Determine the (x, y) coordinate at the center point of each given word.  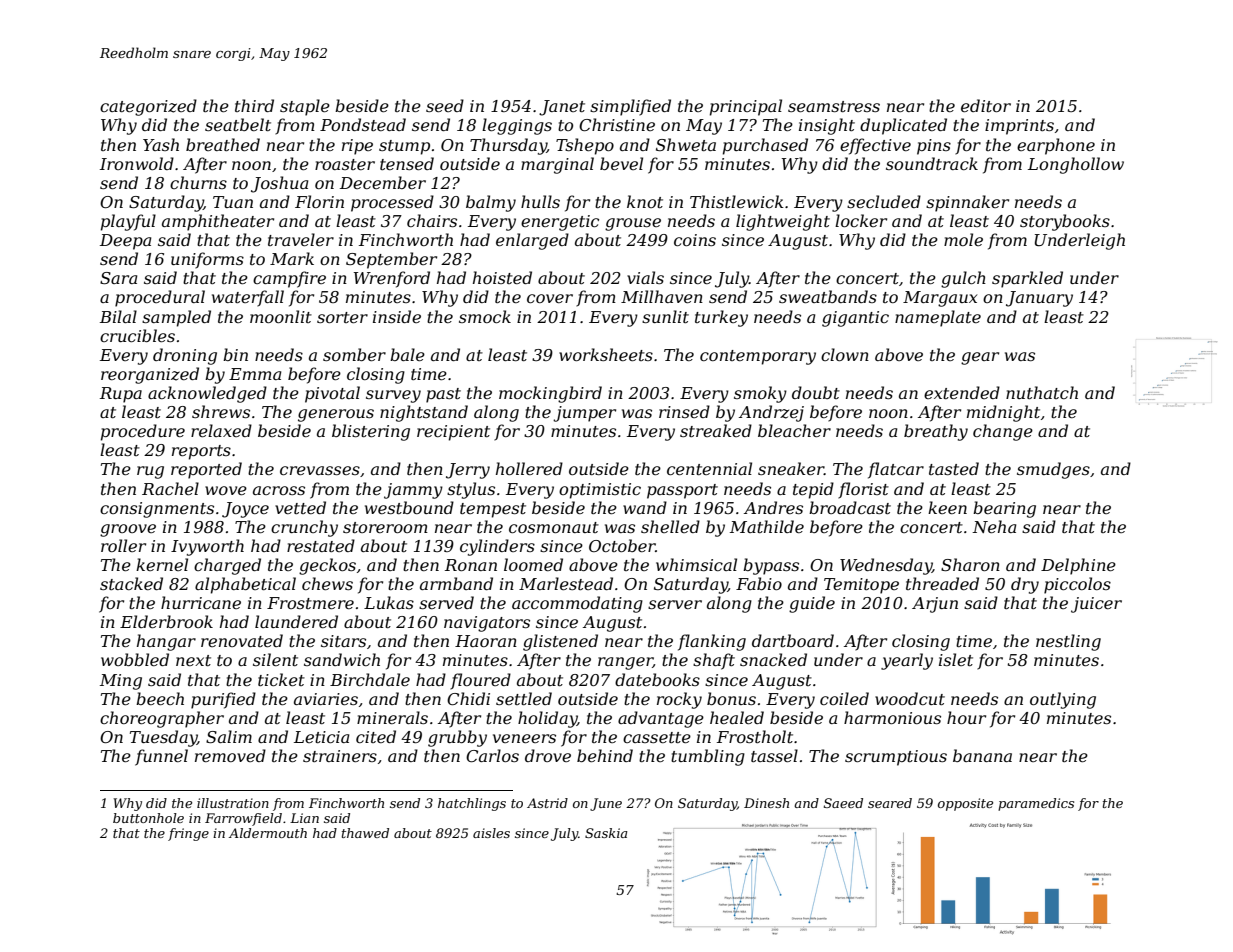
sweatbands (828, 296)
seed (445, 105)
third (254, 105)
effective (875, 146)
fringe (188, 834)
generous (336, 415)
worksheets (606, 354)
